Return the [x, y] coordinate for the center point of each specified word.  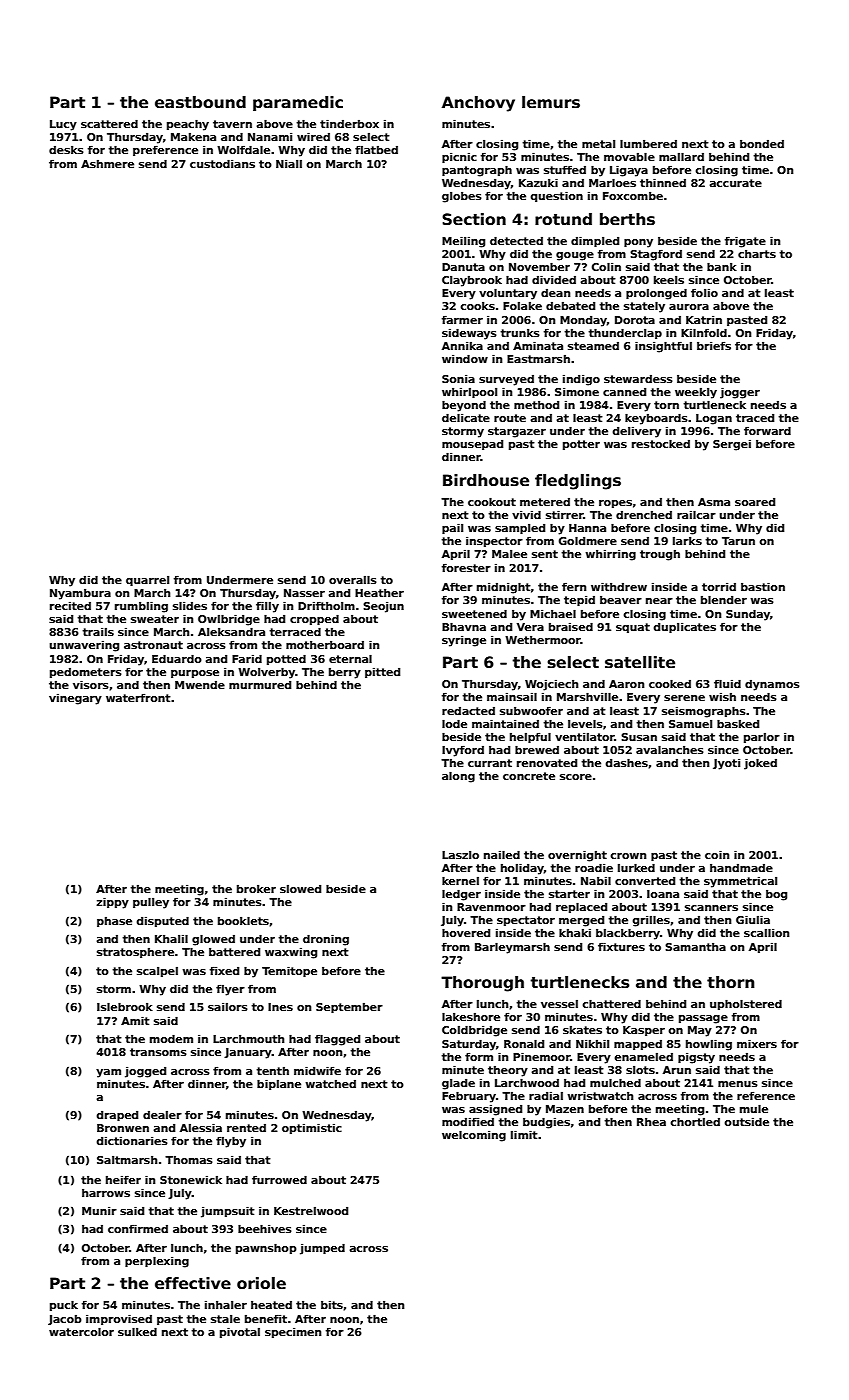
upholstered [746, 1004]
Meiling [463, 242]
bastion [763, 586]
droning [326, 940]
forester [466, 567]
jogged [145, 1072]
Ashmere [107, 164]
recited [70, 606]
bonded [762, 144]
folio [704, 292]
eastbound [200, 102]
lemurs [551, 102]
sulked [137, 1331]
